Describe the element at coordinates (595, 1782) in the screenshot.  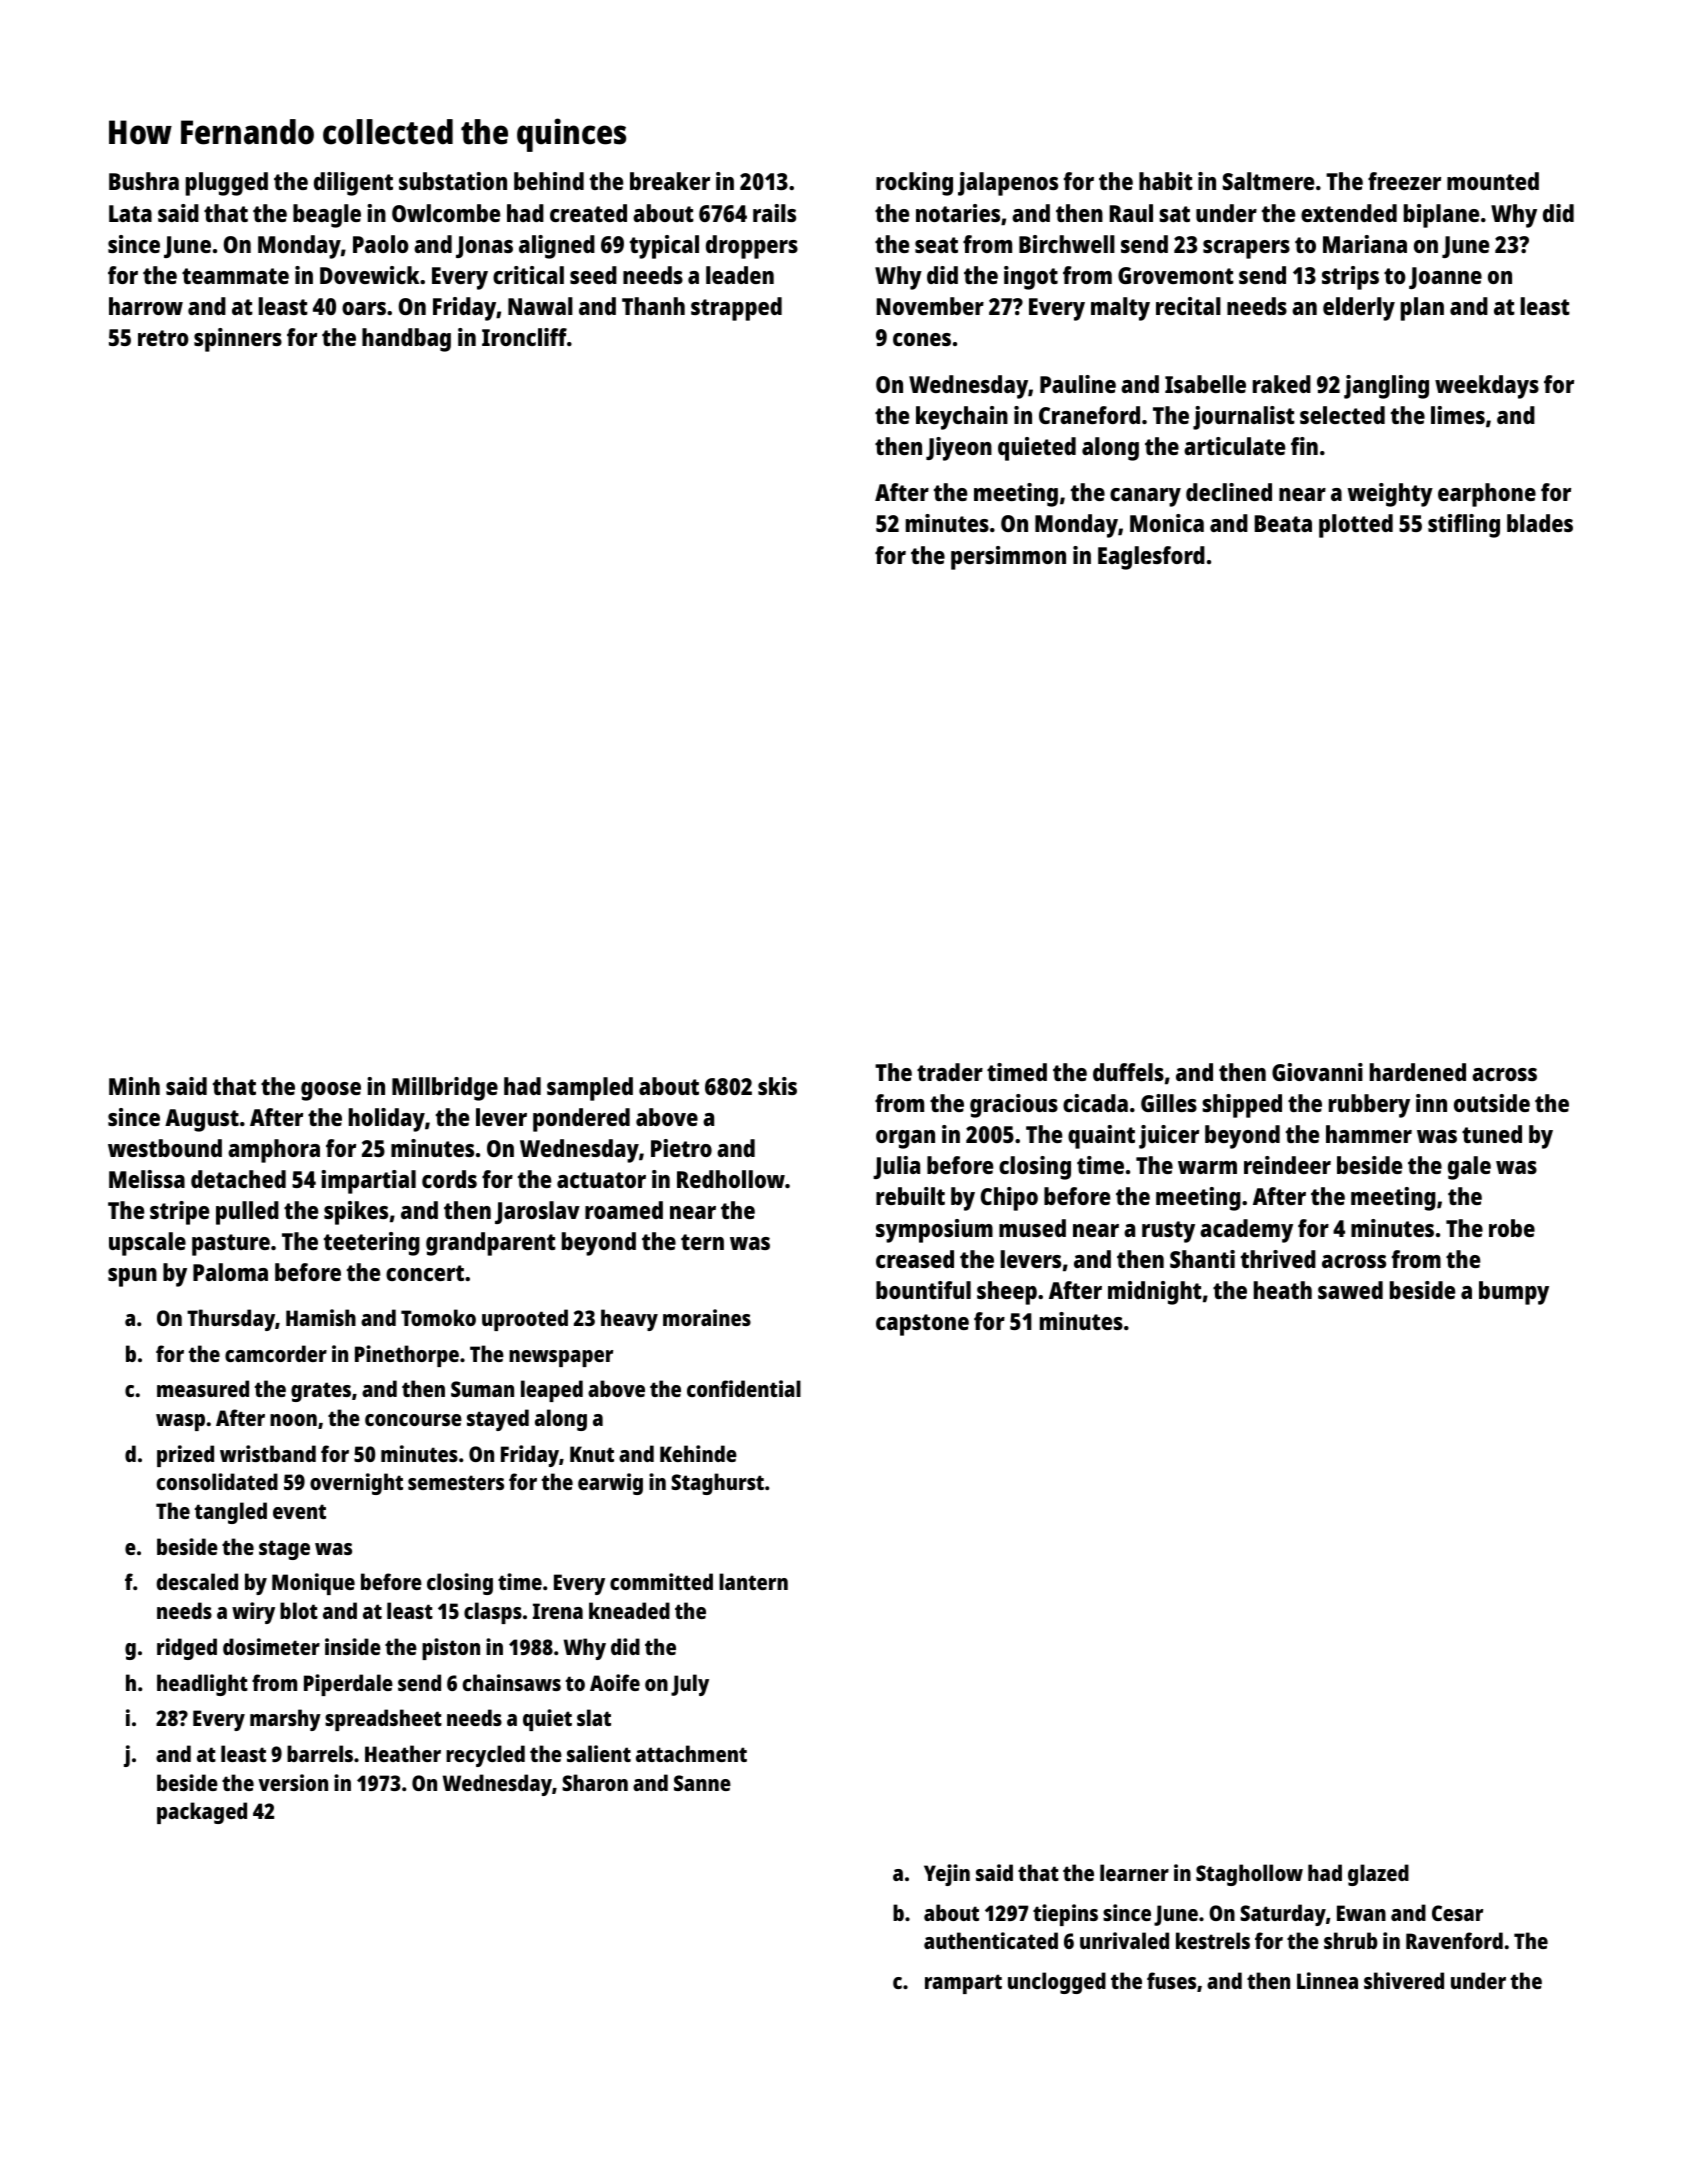
I see `Sharon` at that location.
